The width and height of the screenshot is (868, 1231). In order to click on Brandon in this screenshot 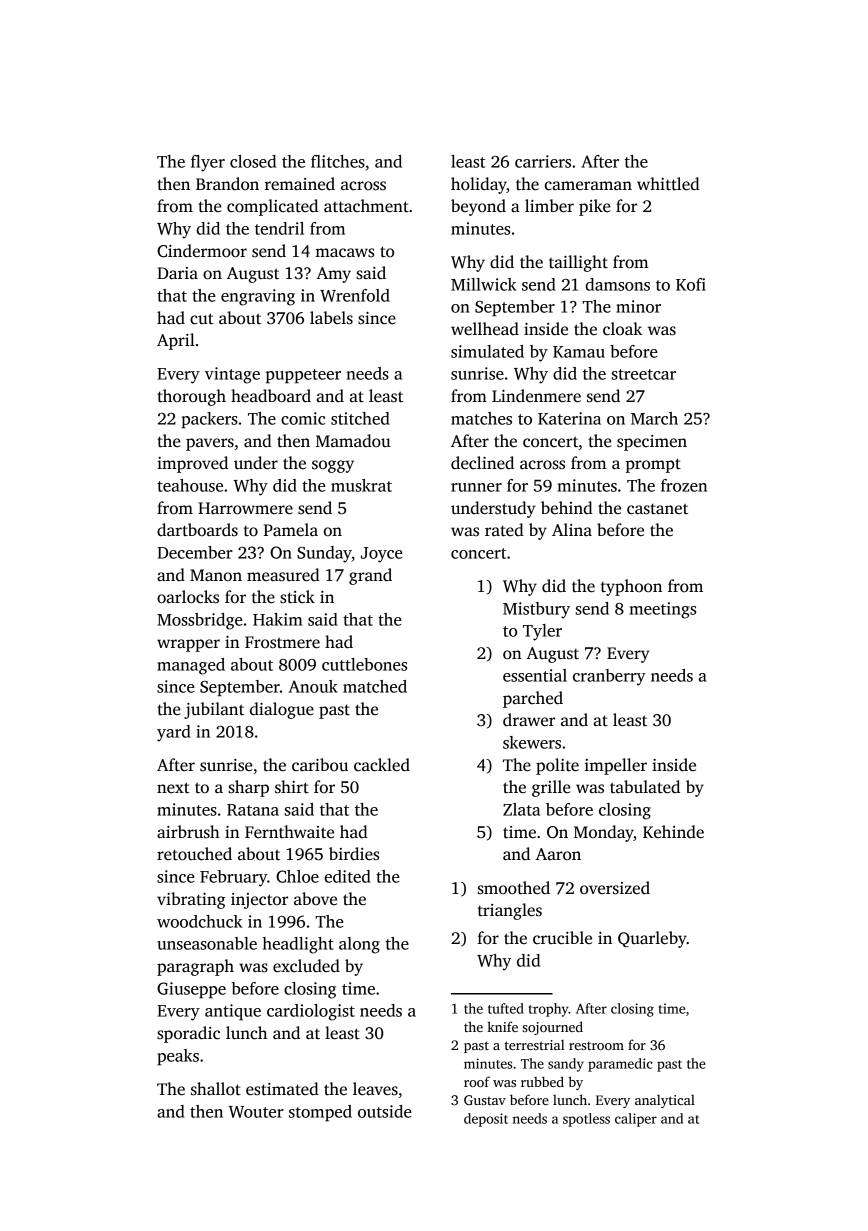, I will do `click(227, 184)`.
